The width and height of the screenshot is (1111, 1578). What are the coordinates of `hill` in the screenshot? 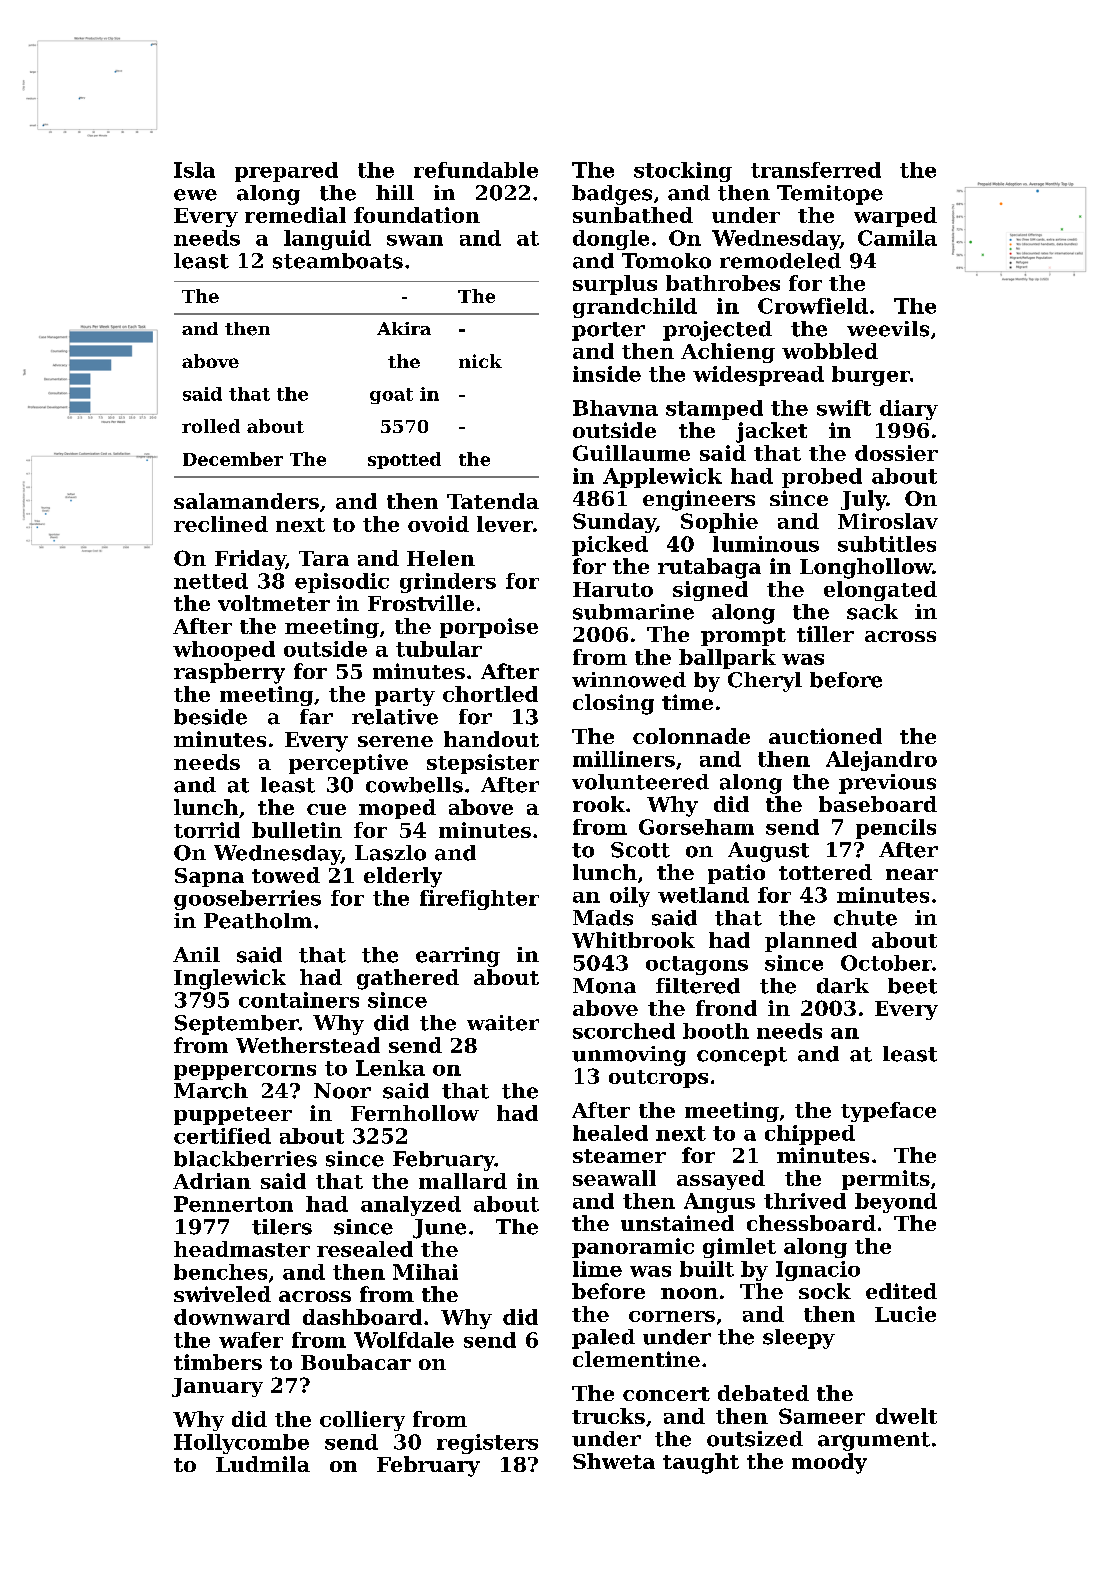 It's located at (395, 192).
